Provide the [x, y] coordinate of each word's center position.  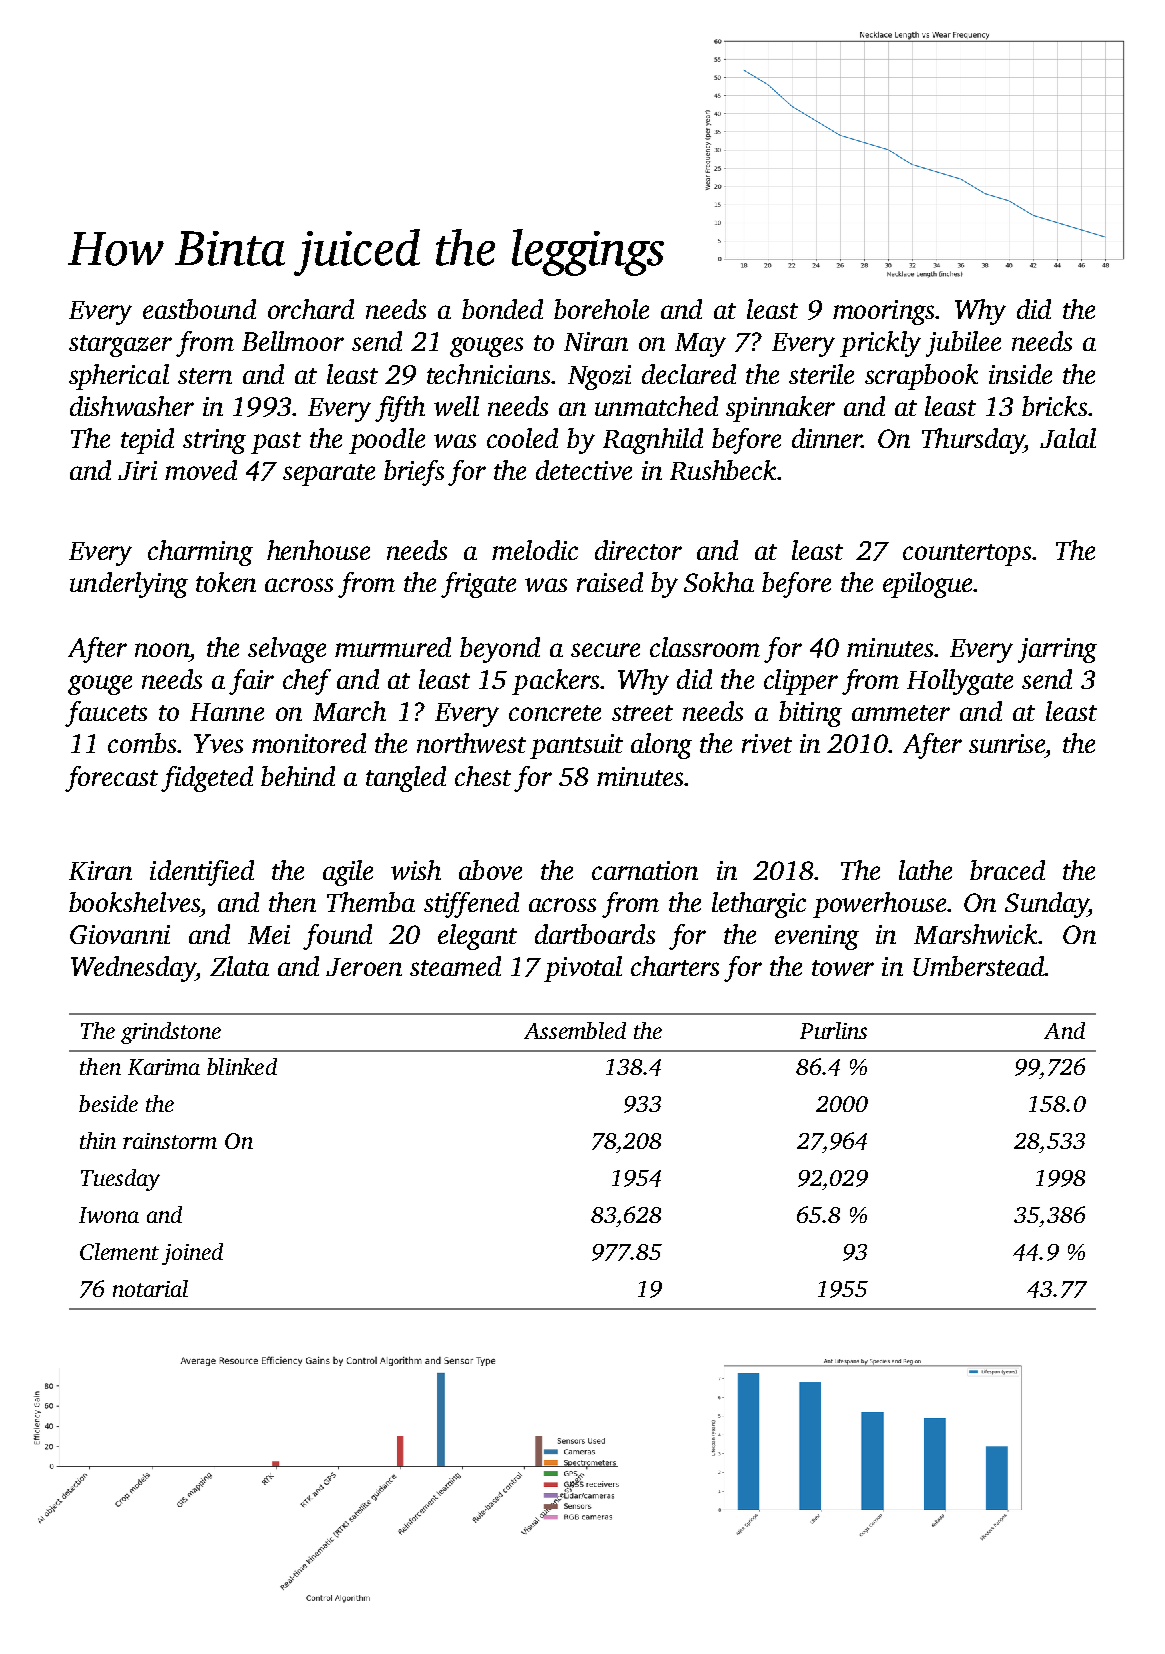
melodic [535, 550]
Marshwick [975, 934]
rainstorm [170, 1141]
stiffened [471, 905]
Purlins [833, 1030]
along [661, 746]
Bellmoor [293, 341]
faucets [106, 714]
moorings [883, 312]
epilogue [927, 585]
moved [201, 470]
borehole [601, 309]
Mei [269, 934]
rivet [767, 743]
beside [108, 1103]
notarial [150, 1288]
